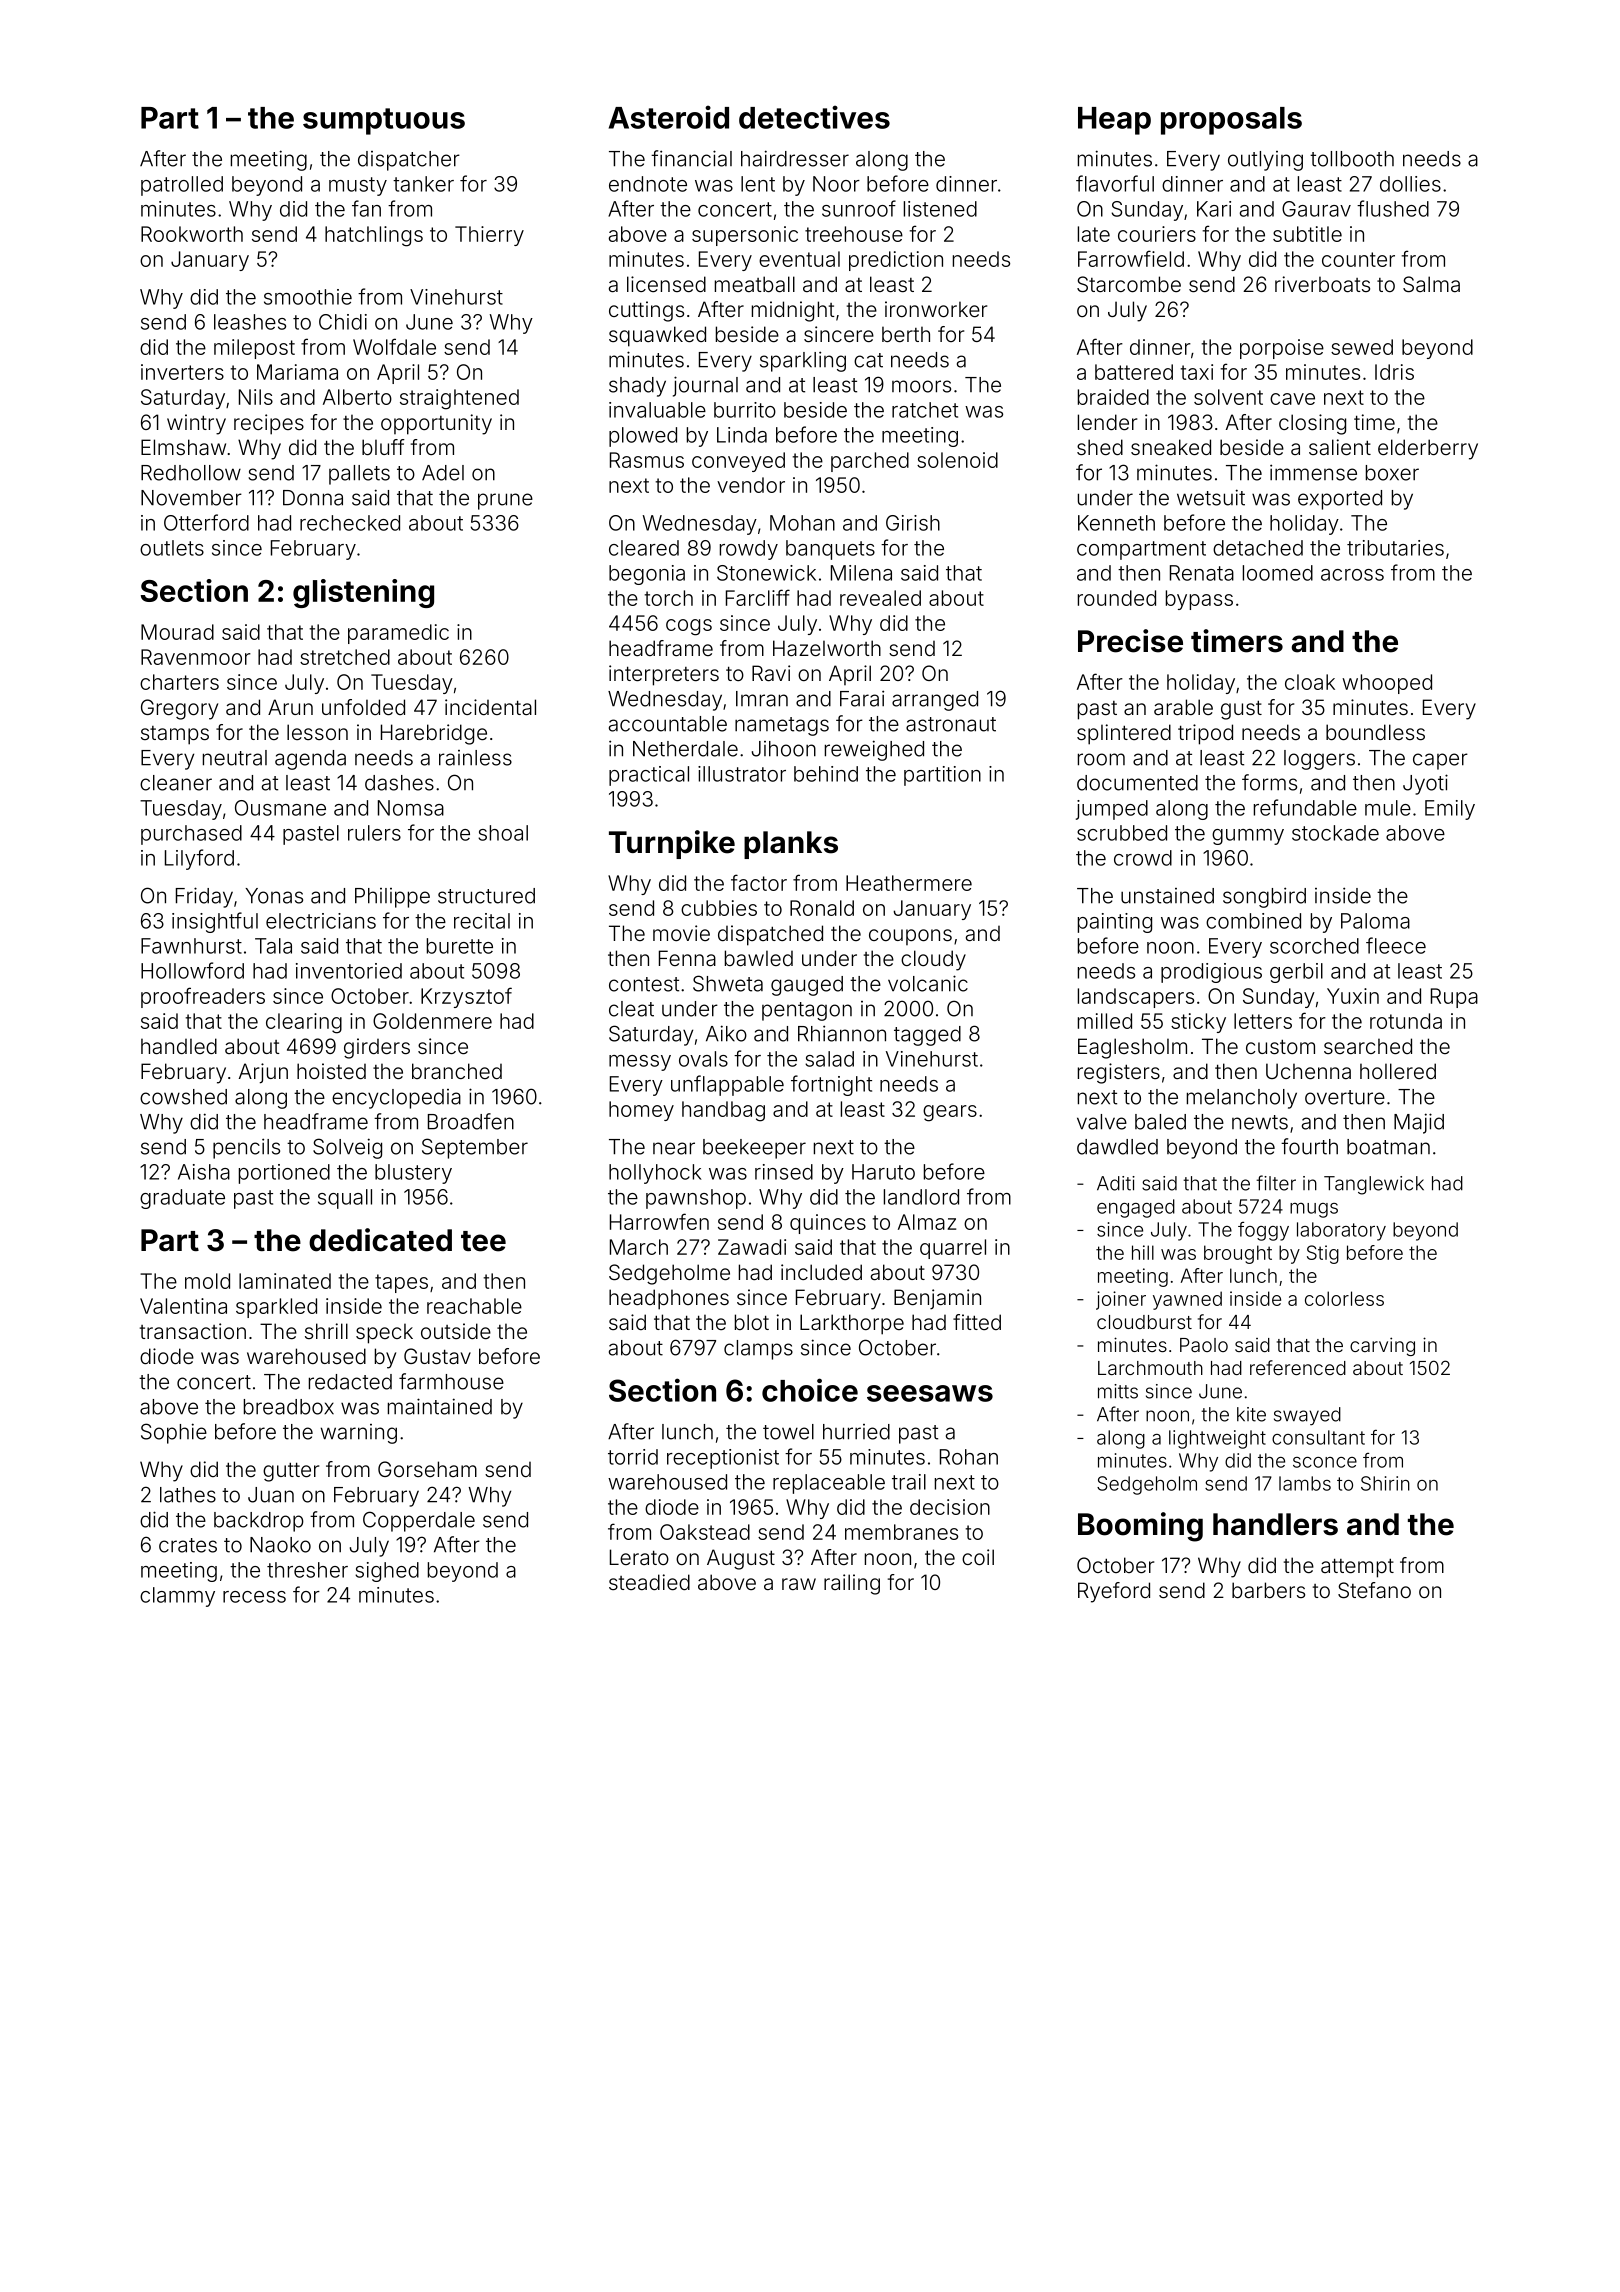 The width and height of the screenshot is (1620, 2292). I want to click on Stig, so click(1323, 1254).
